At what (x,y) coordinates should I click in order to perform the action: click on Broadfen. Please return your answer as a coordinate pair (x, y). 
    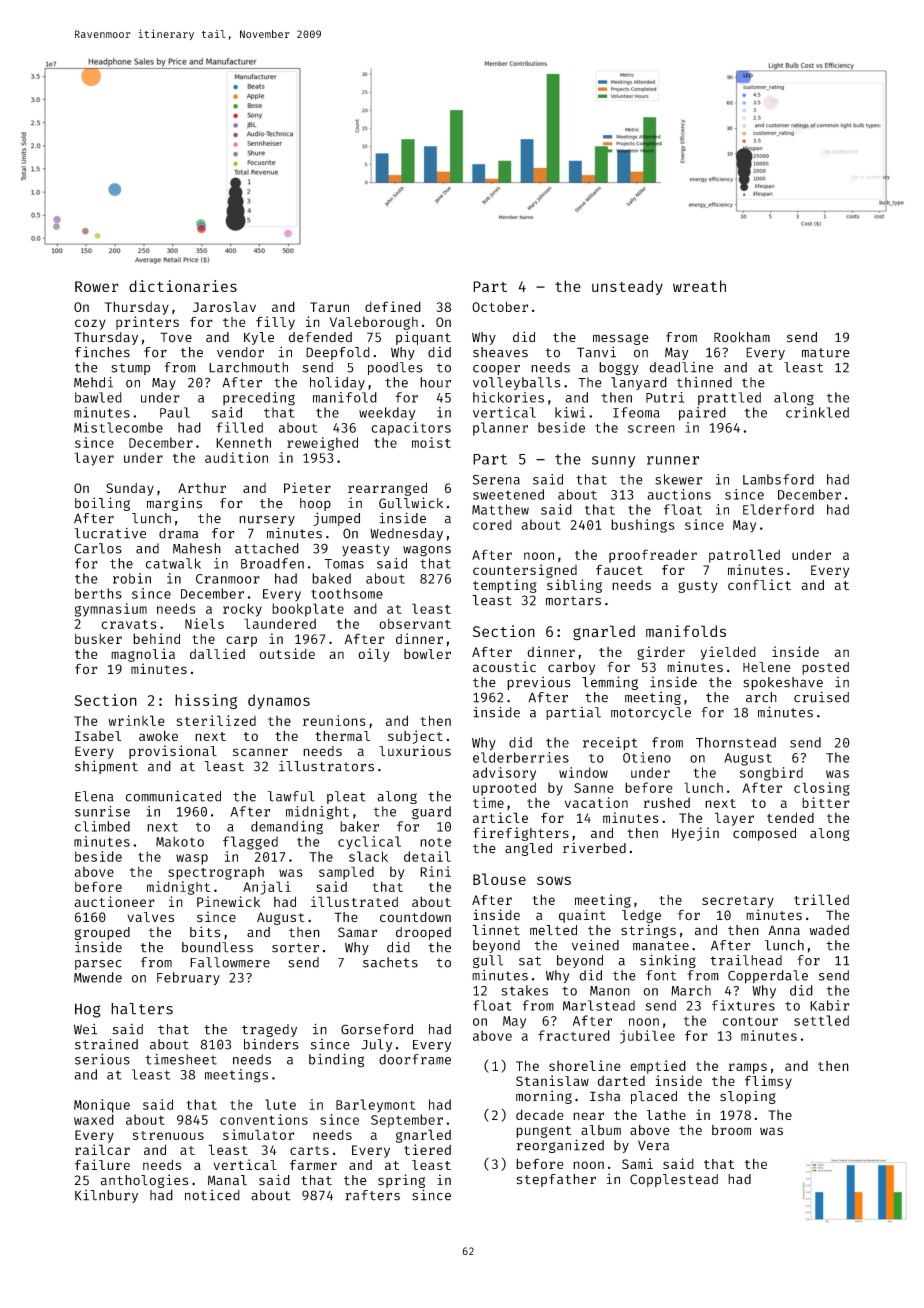
    Looking at the image, I should click on (272, 563).
